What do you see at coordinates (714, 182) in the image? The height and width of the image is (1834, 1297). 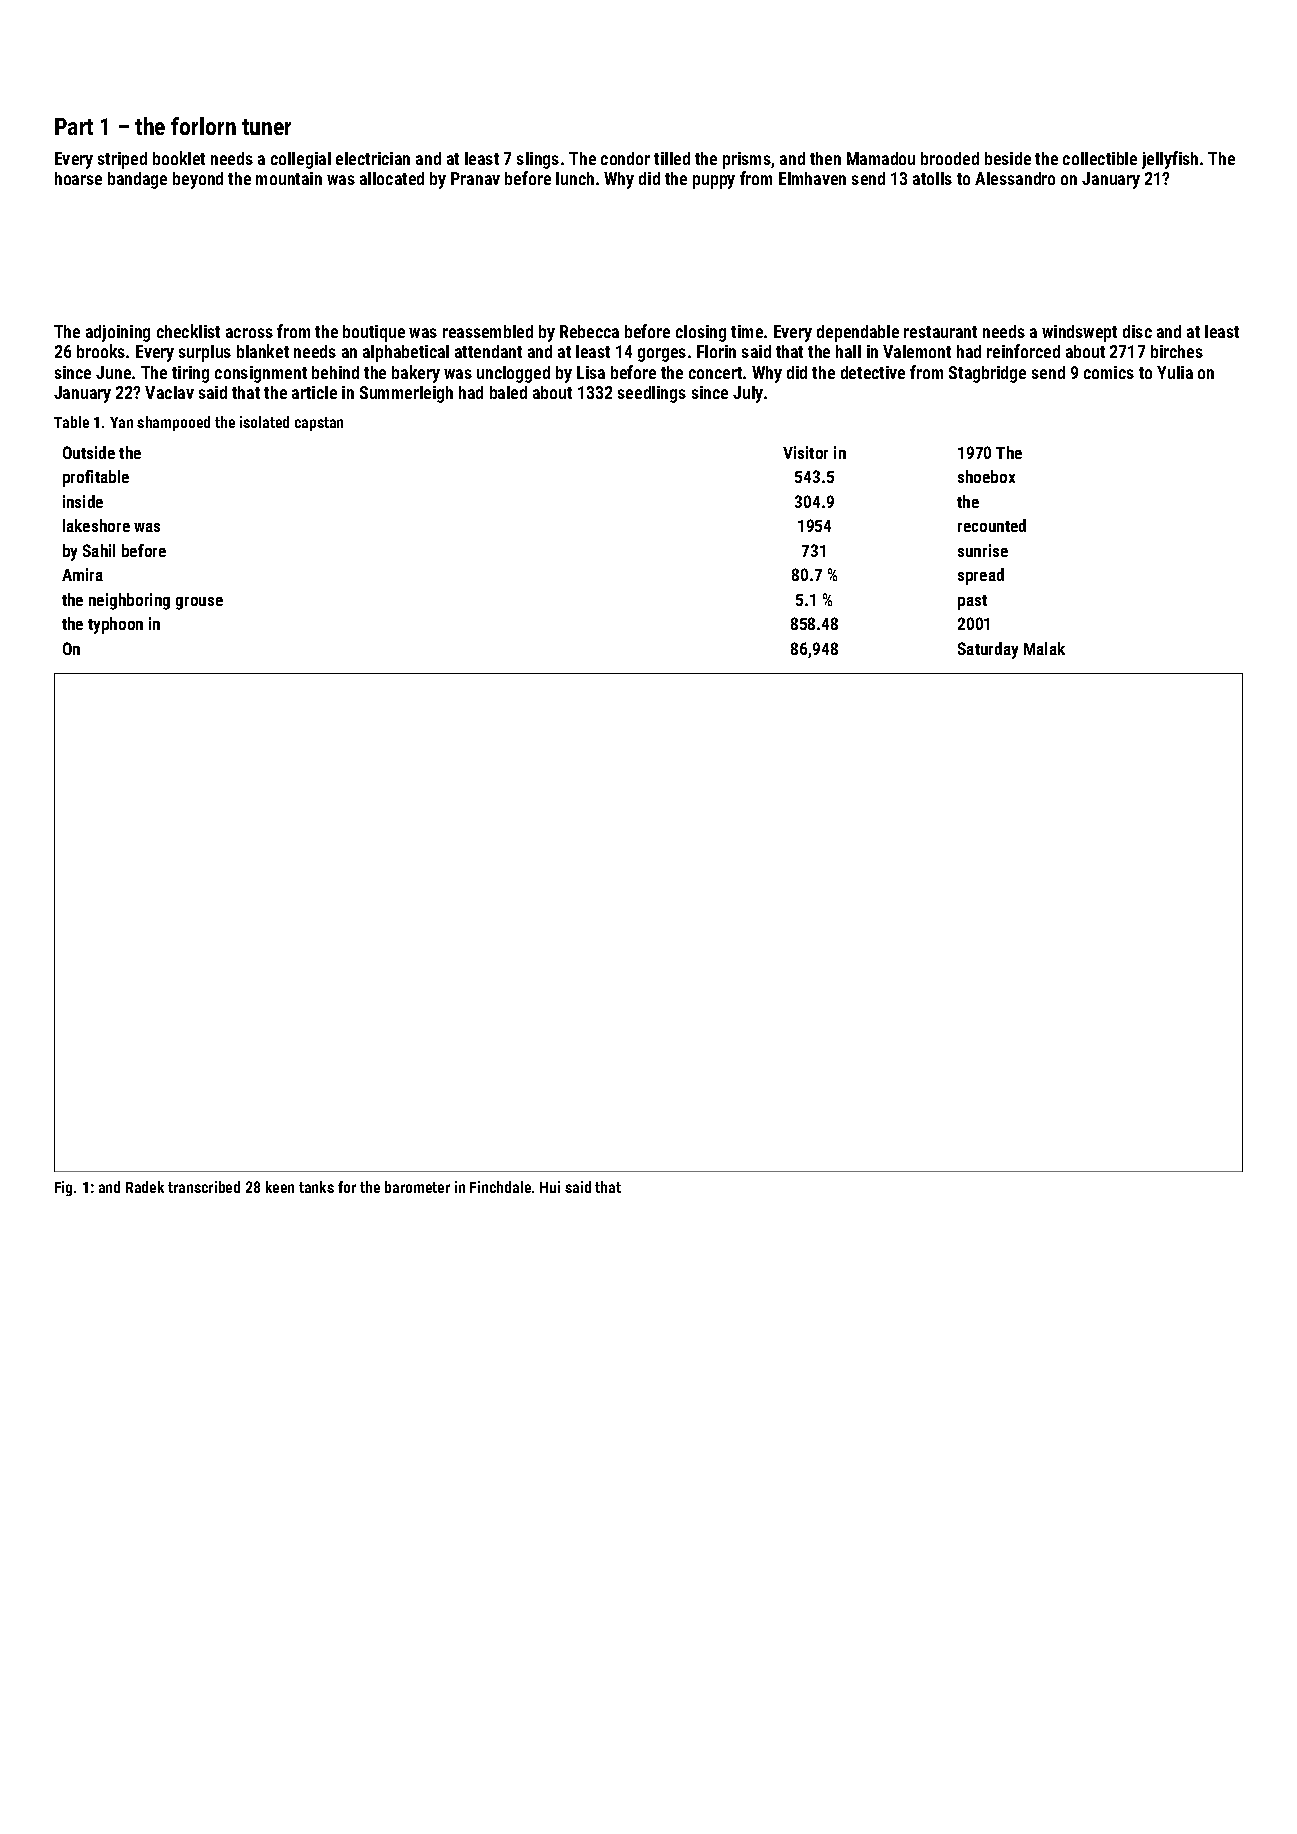 I see `puppy` at bounding box center [714, 182].
